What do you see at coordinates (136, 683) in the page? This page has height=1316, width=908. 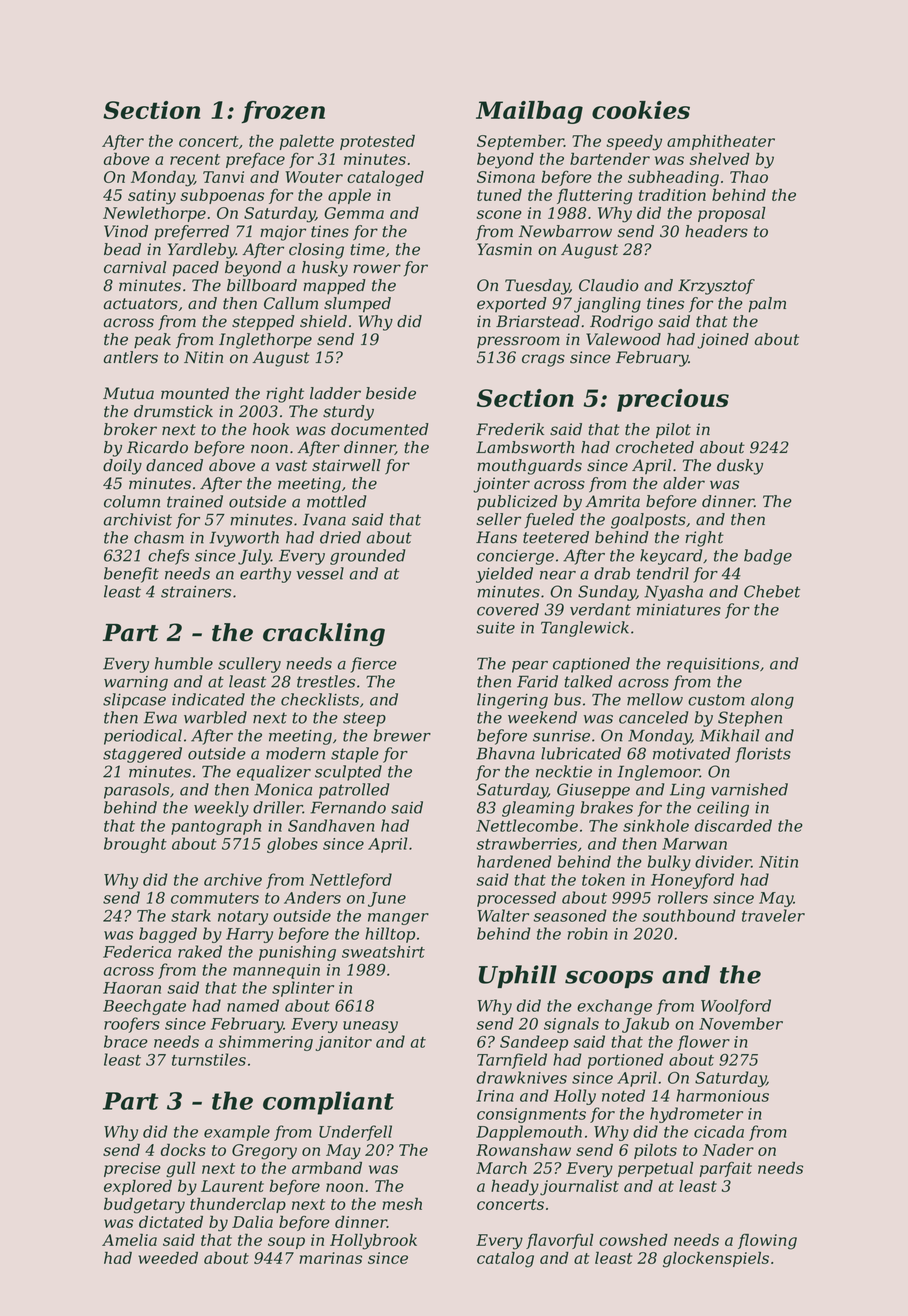 I see `warning` at bounding box center [136, 683].
